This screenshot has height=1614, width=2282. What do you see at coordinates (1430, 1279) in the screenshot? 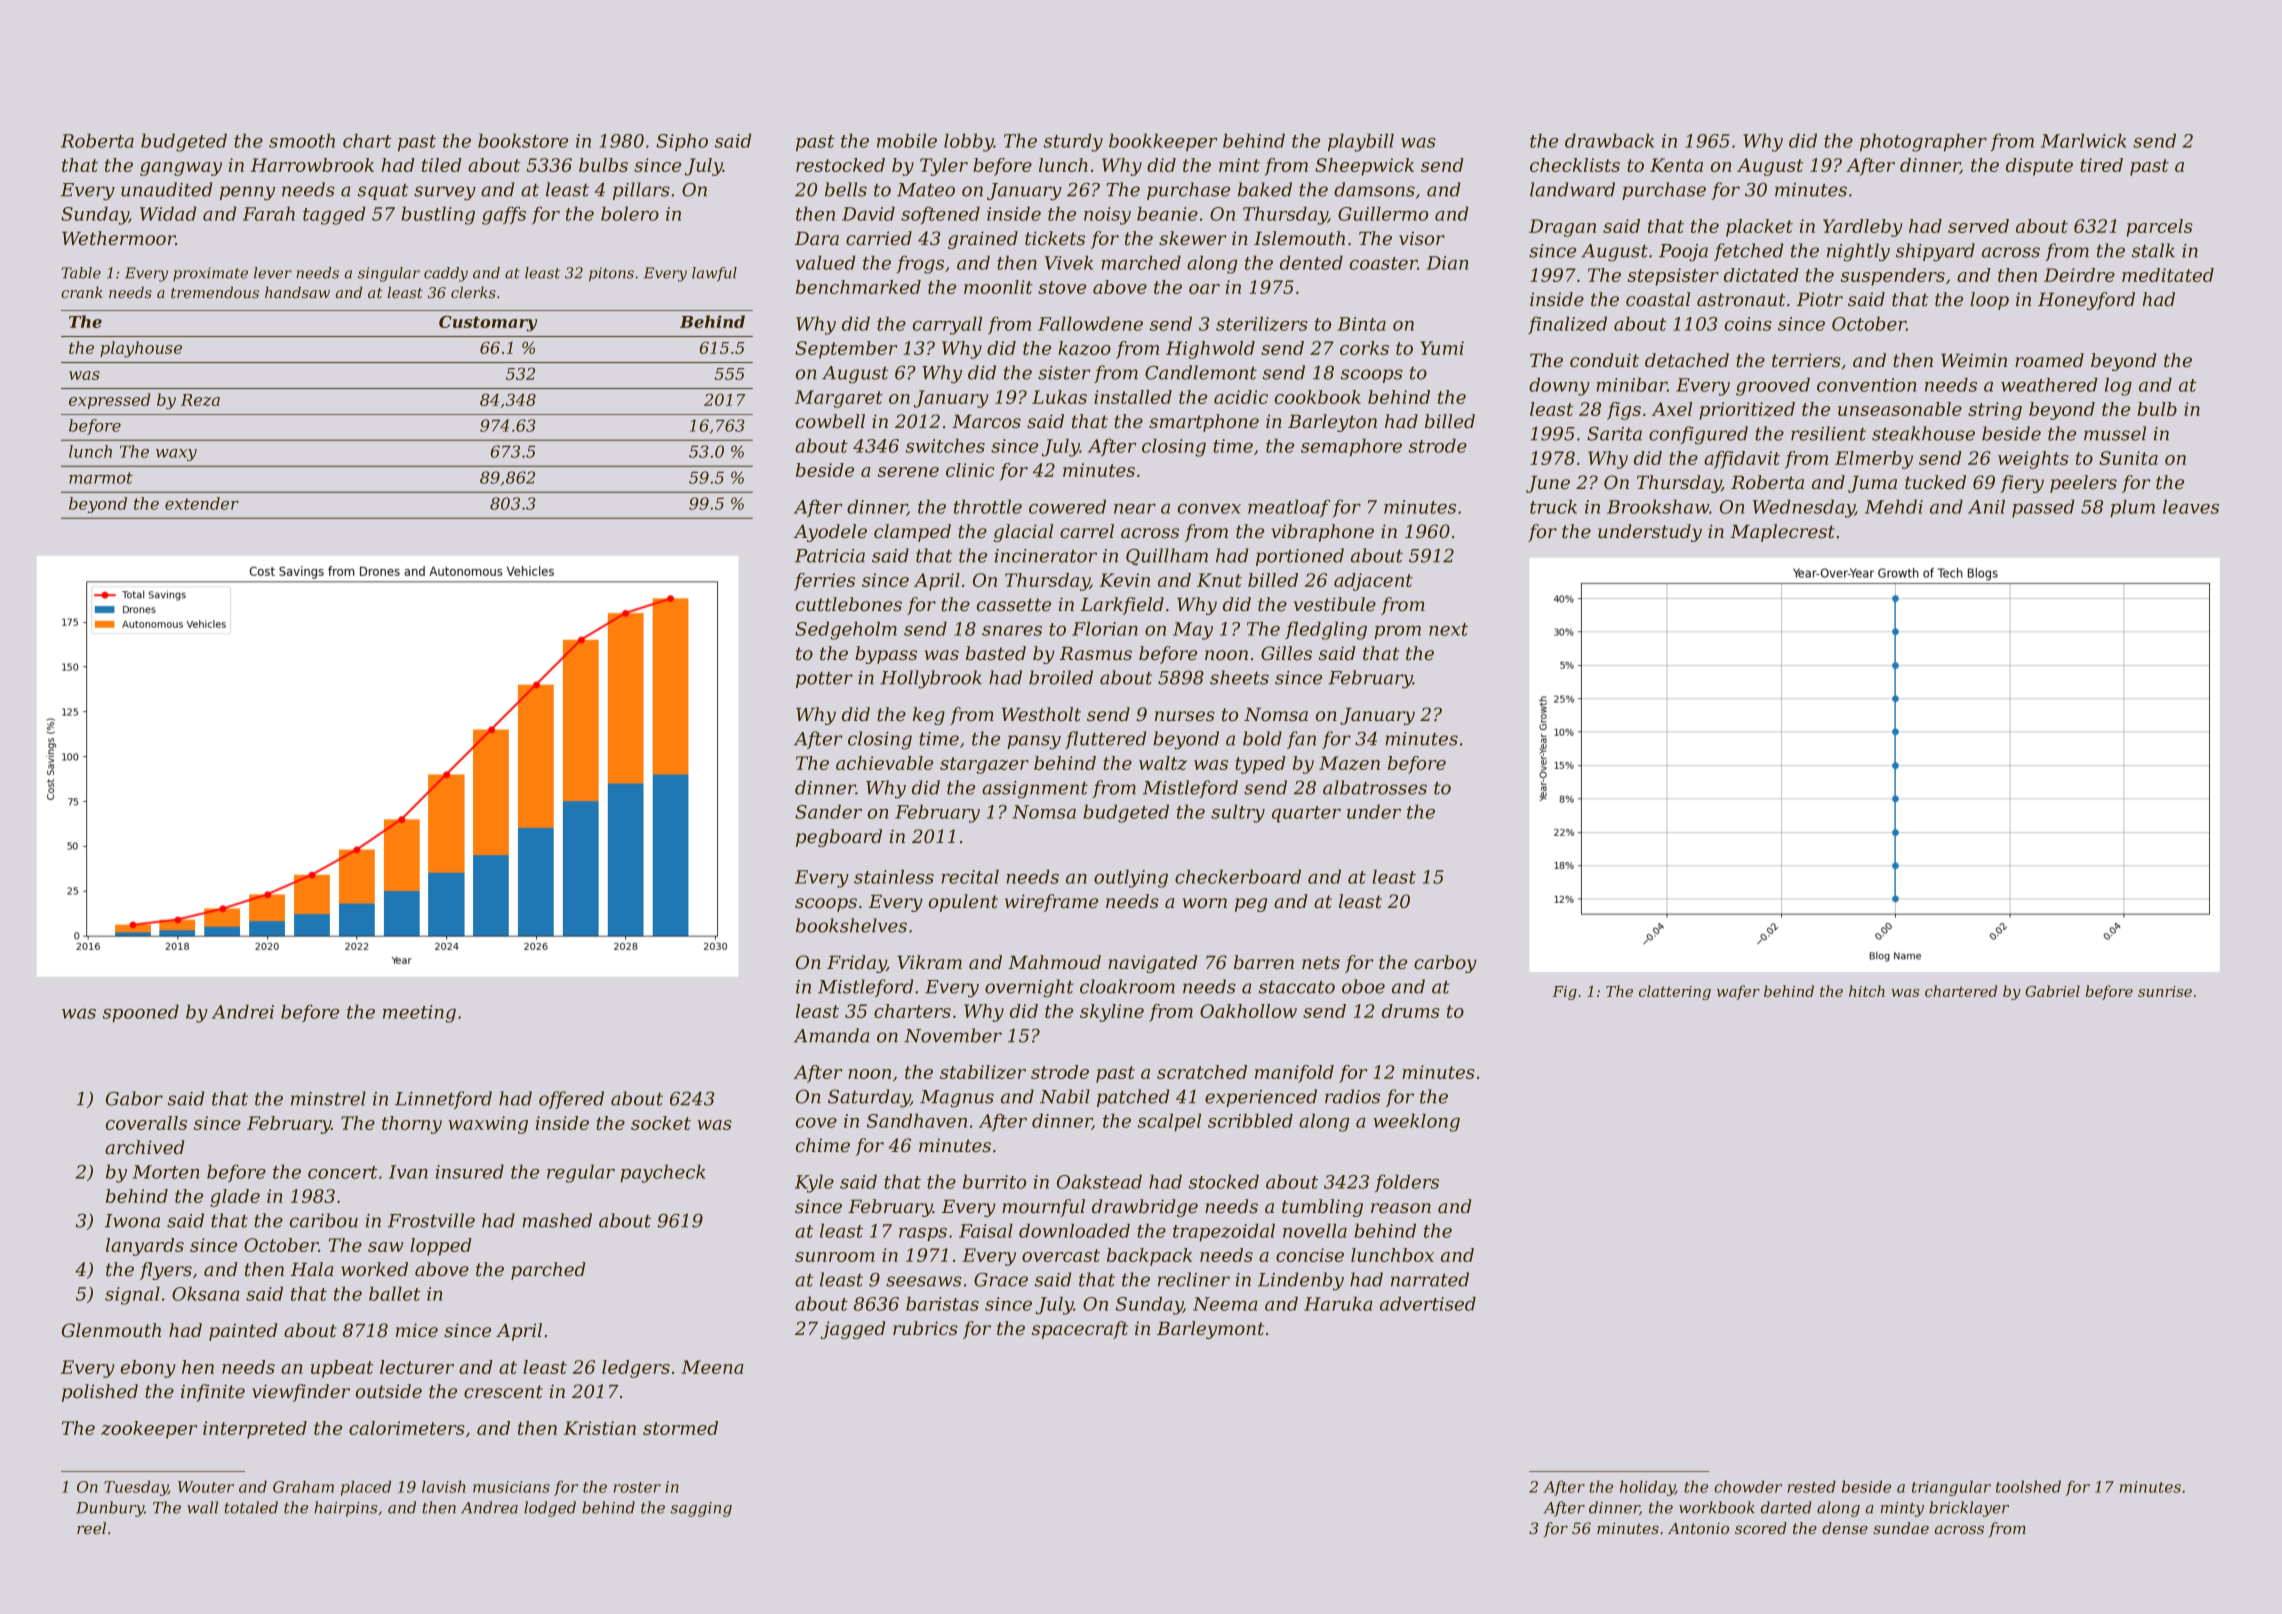
I see `narrated` at bounding box center [1430, 1279].
